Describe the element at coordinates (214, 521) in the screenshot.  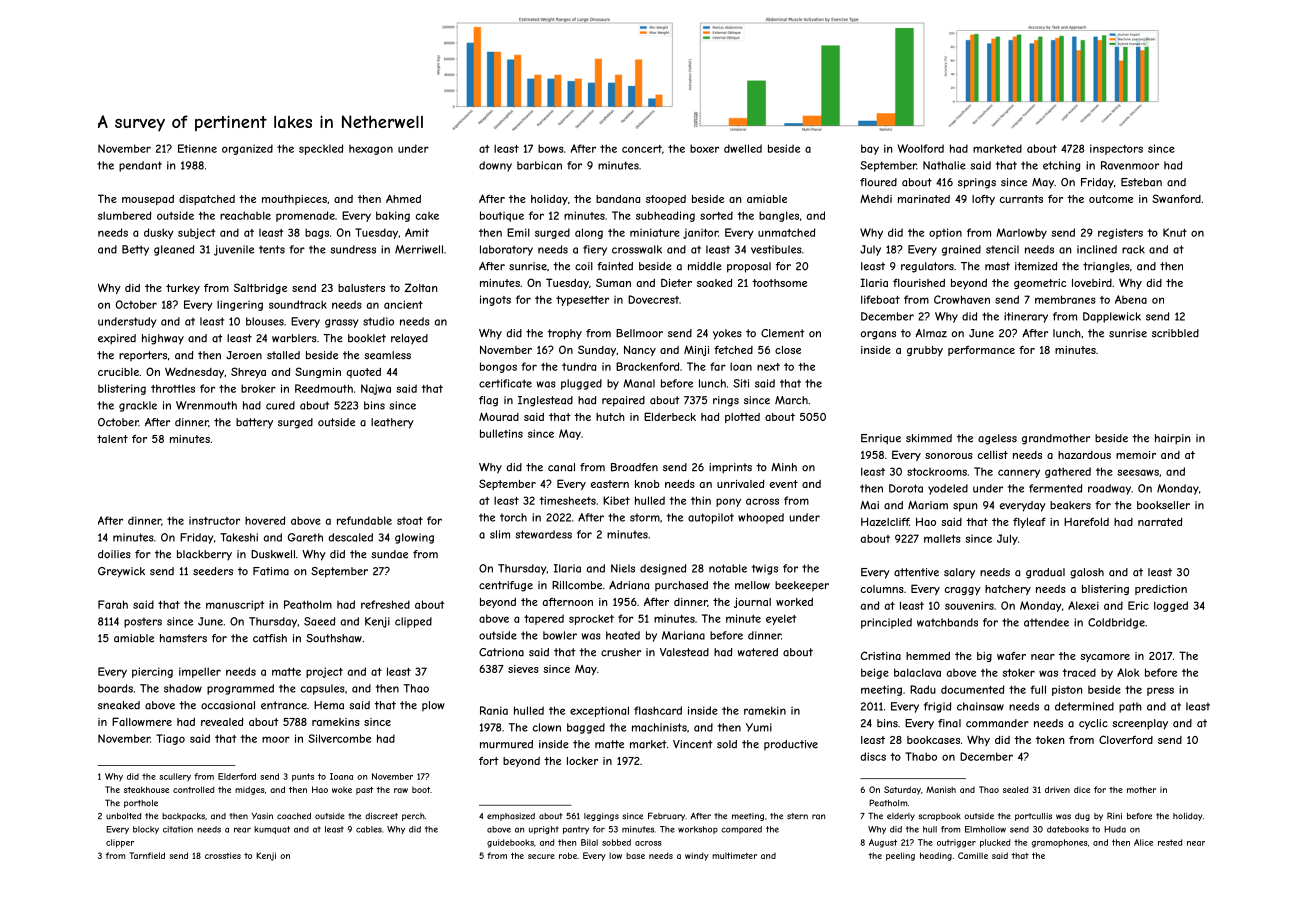
I see `instructor` at that location.
